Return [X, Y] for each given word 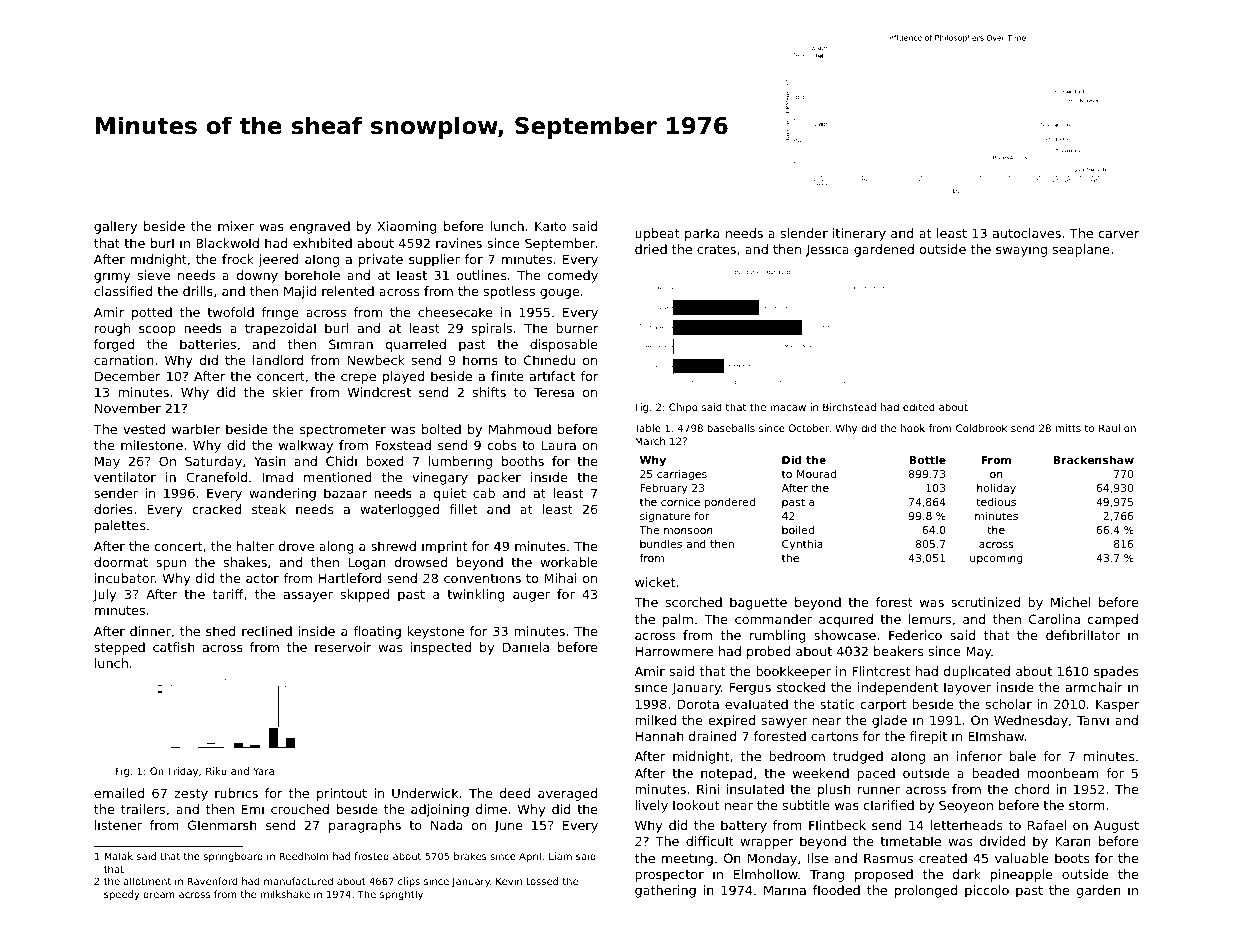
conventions [482, 578]
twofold [230, 312]
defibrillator [1083, 635]
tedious [996, 501]
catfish [174, 647]
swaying [1021, 250]
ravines [459, 243]
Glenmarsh [222, 825]
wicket [655, 582]
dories [113, 509]
